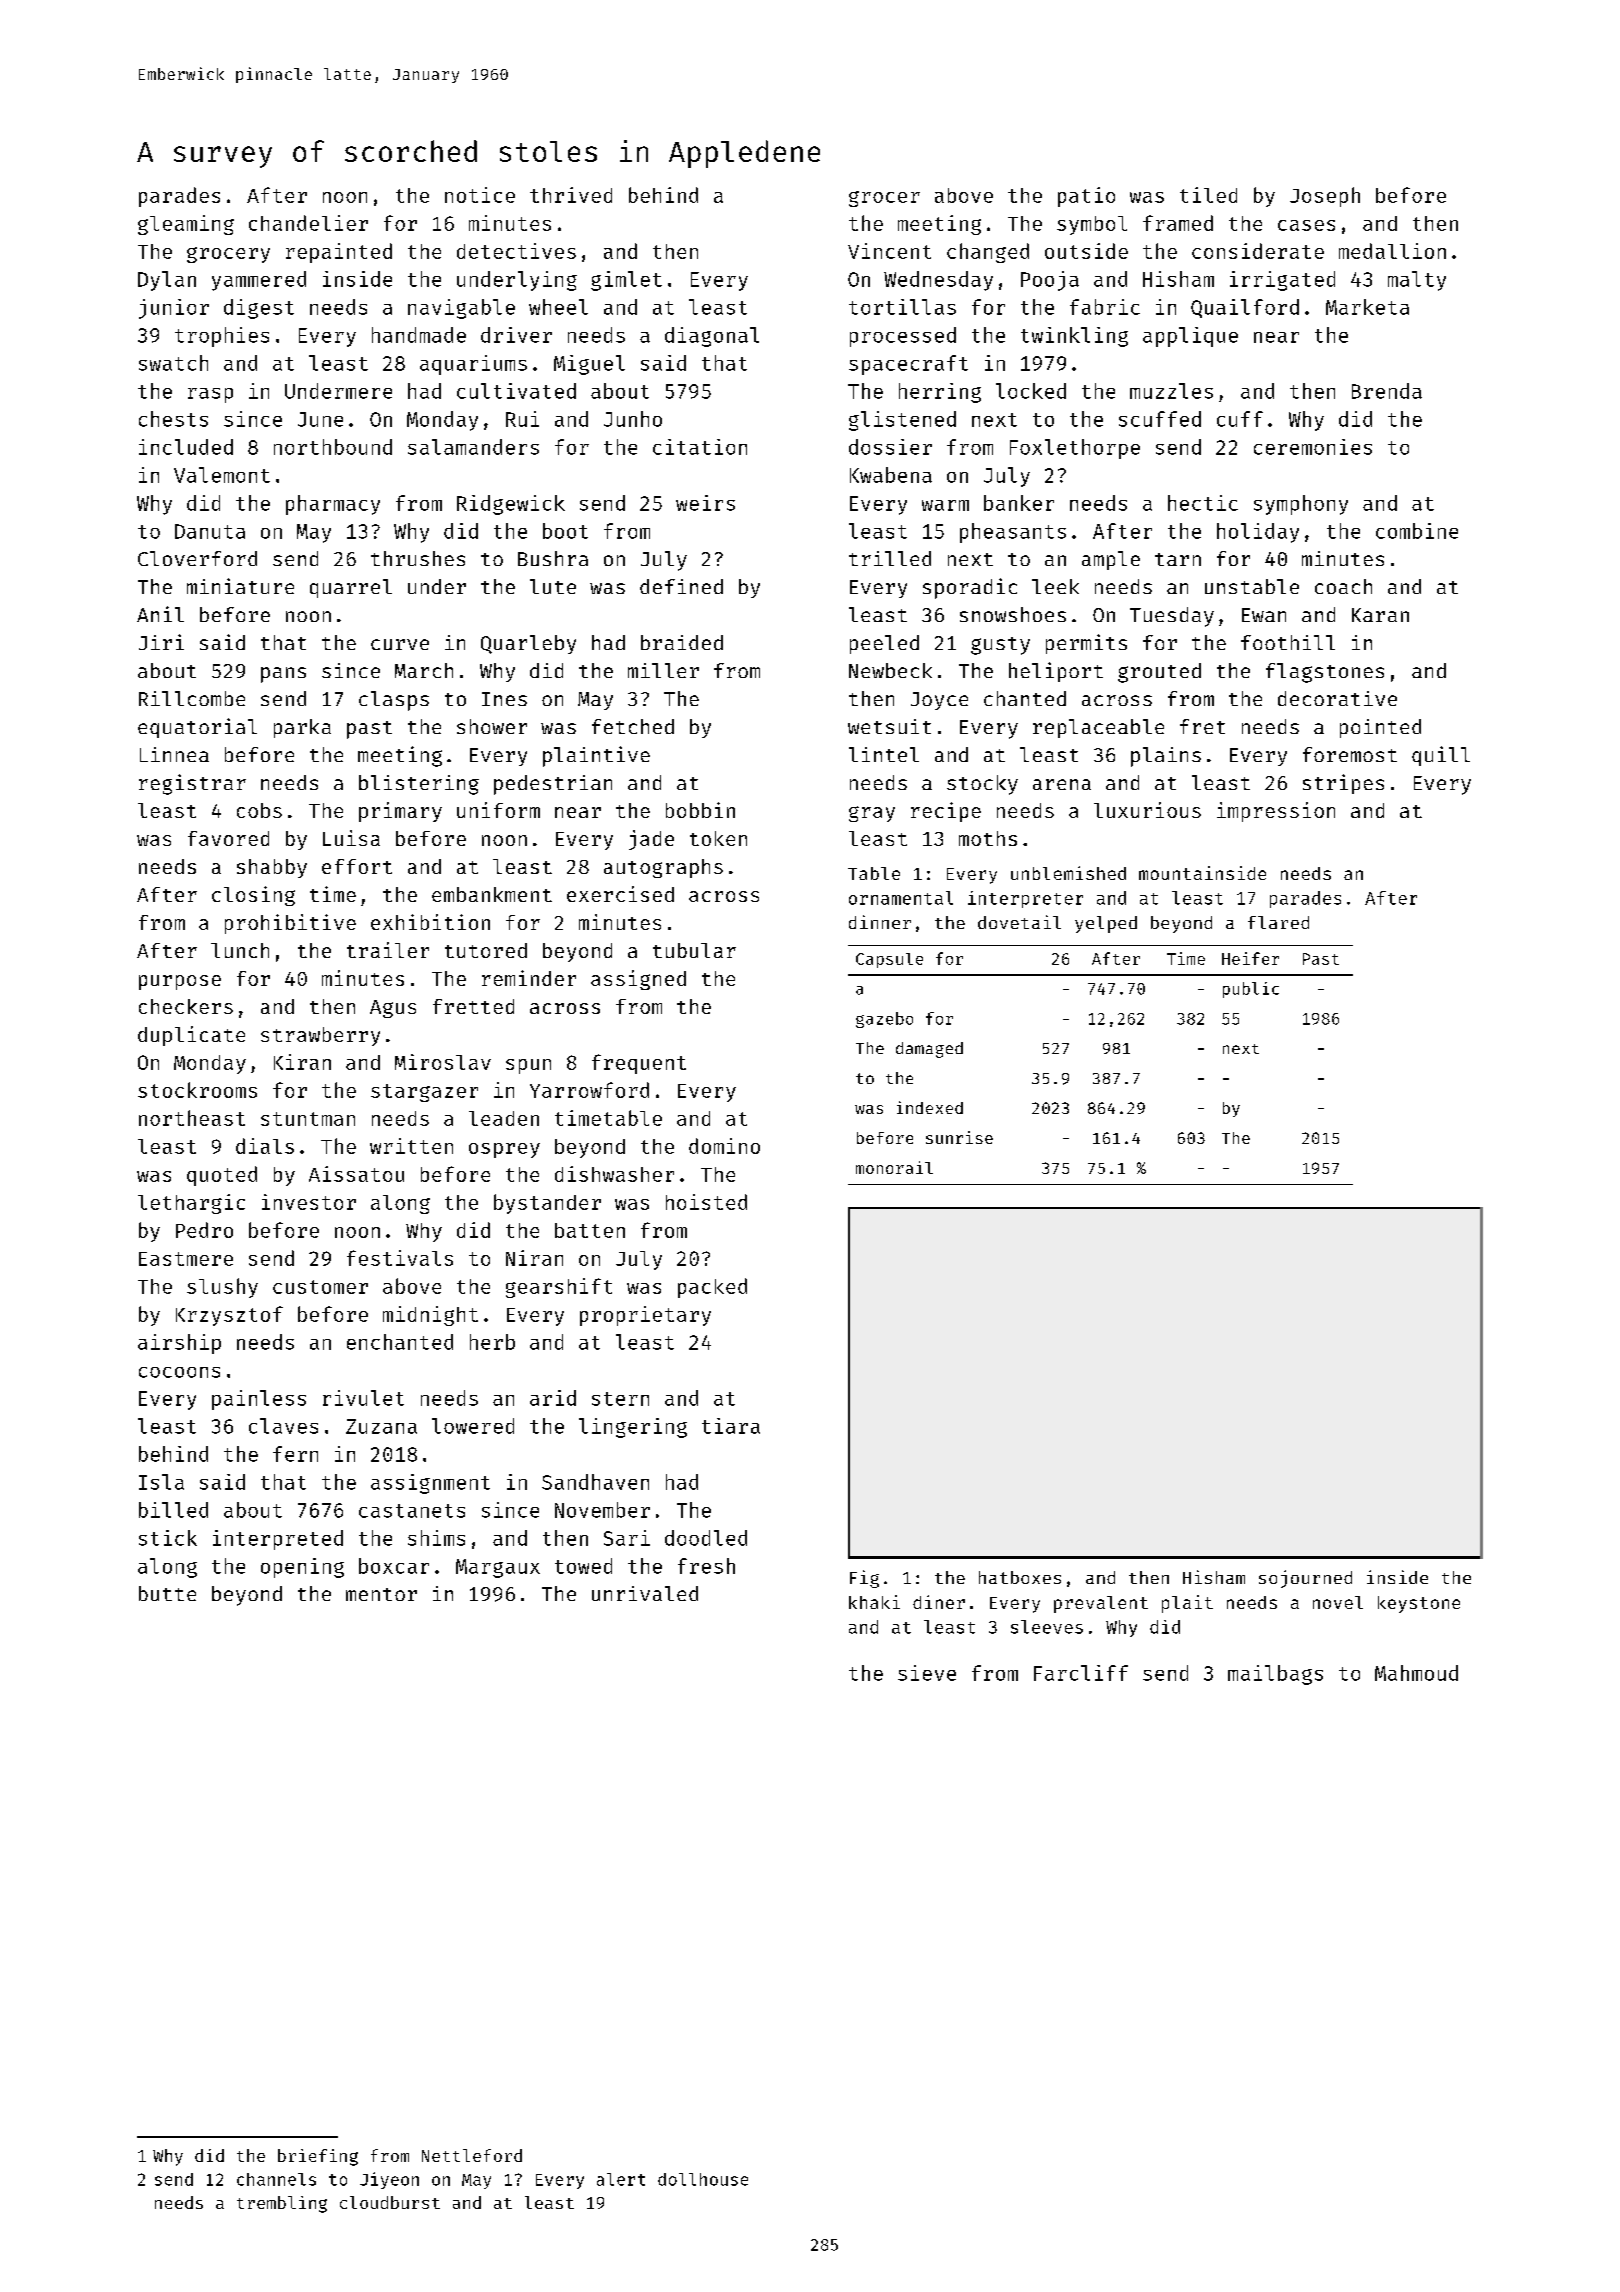 This document has width=1620, height=2292. I want to click on tiled, so click(1208, 195).
